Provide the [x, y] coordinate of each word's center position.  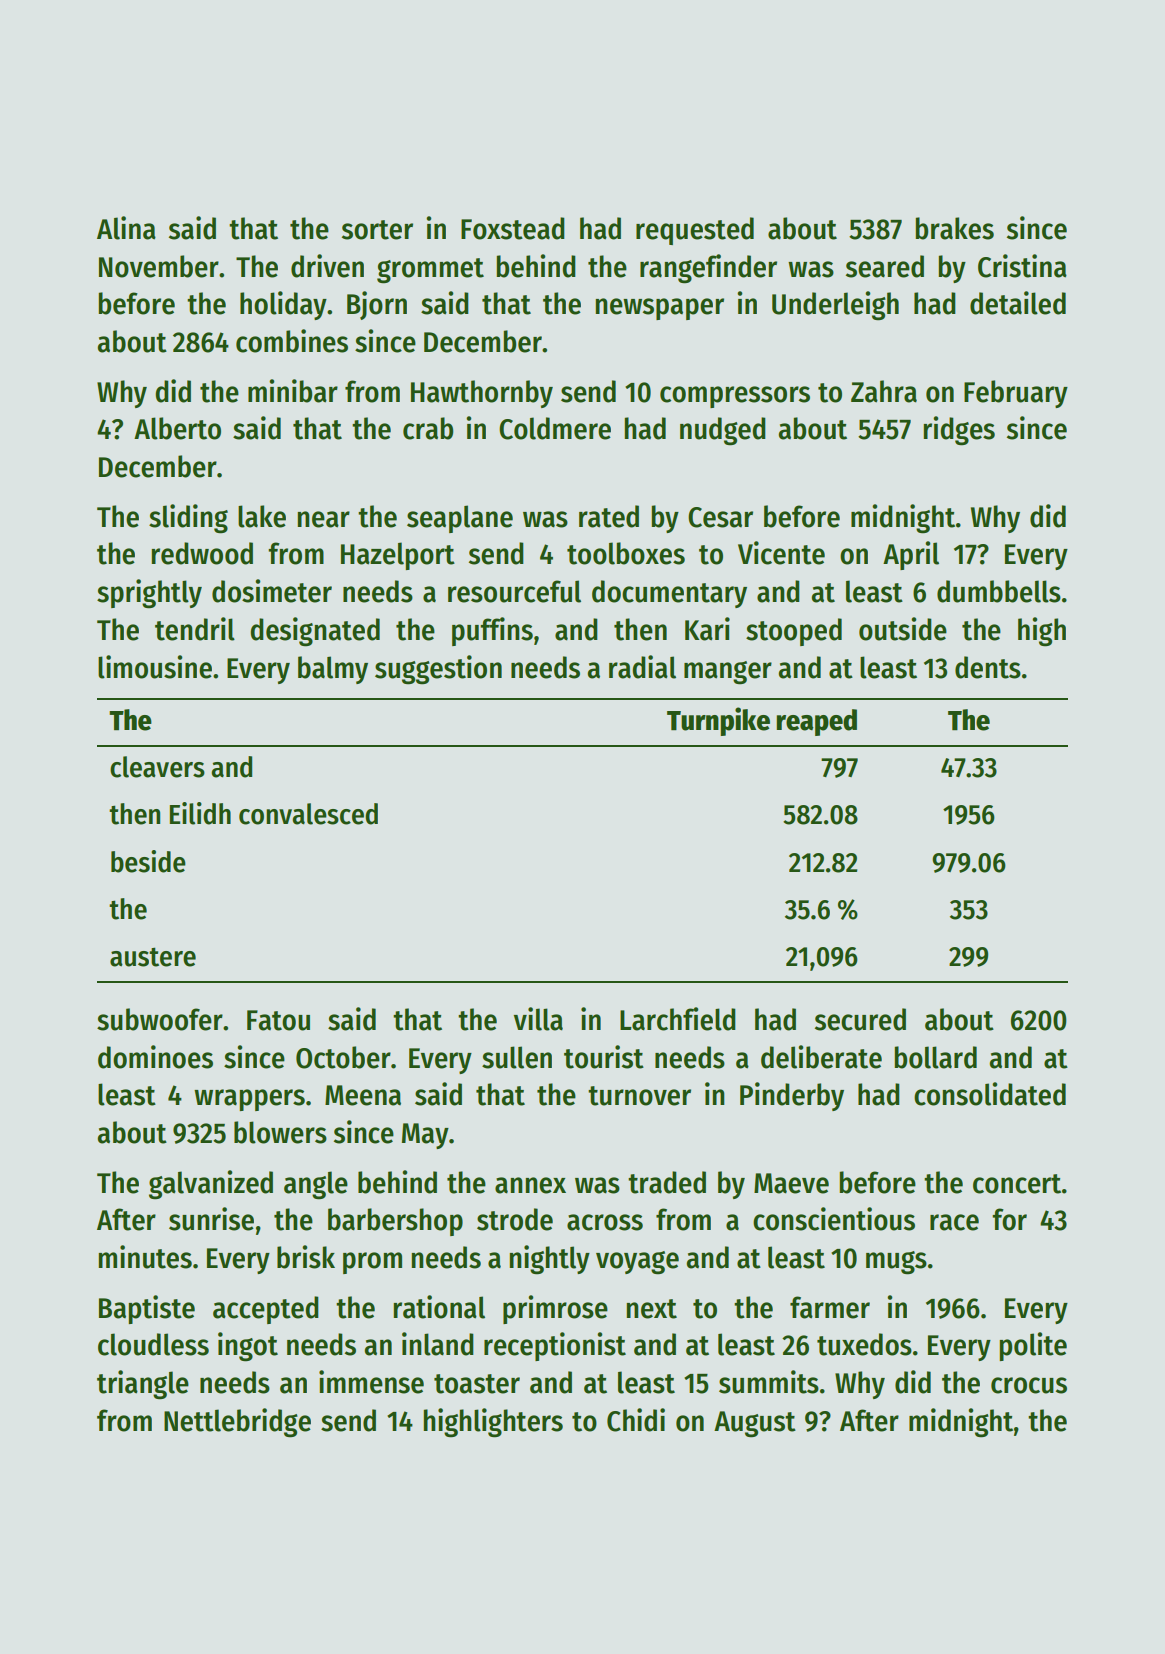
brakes [954, 228]
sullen [517, 1057]
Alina [126, 228]
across [605, 1222]
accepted [266, 1310]
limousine [155, 667]
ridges [959, 431]
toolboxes [626, 553]
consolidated [990, 1094]
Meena [363, 1095]
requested [695, 231]
